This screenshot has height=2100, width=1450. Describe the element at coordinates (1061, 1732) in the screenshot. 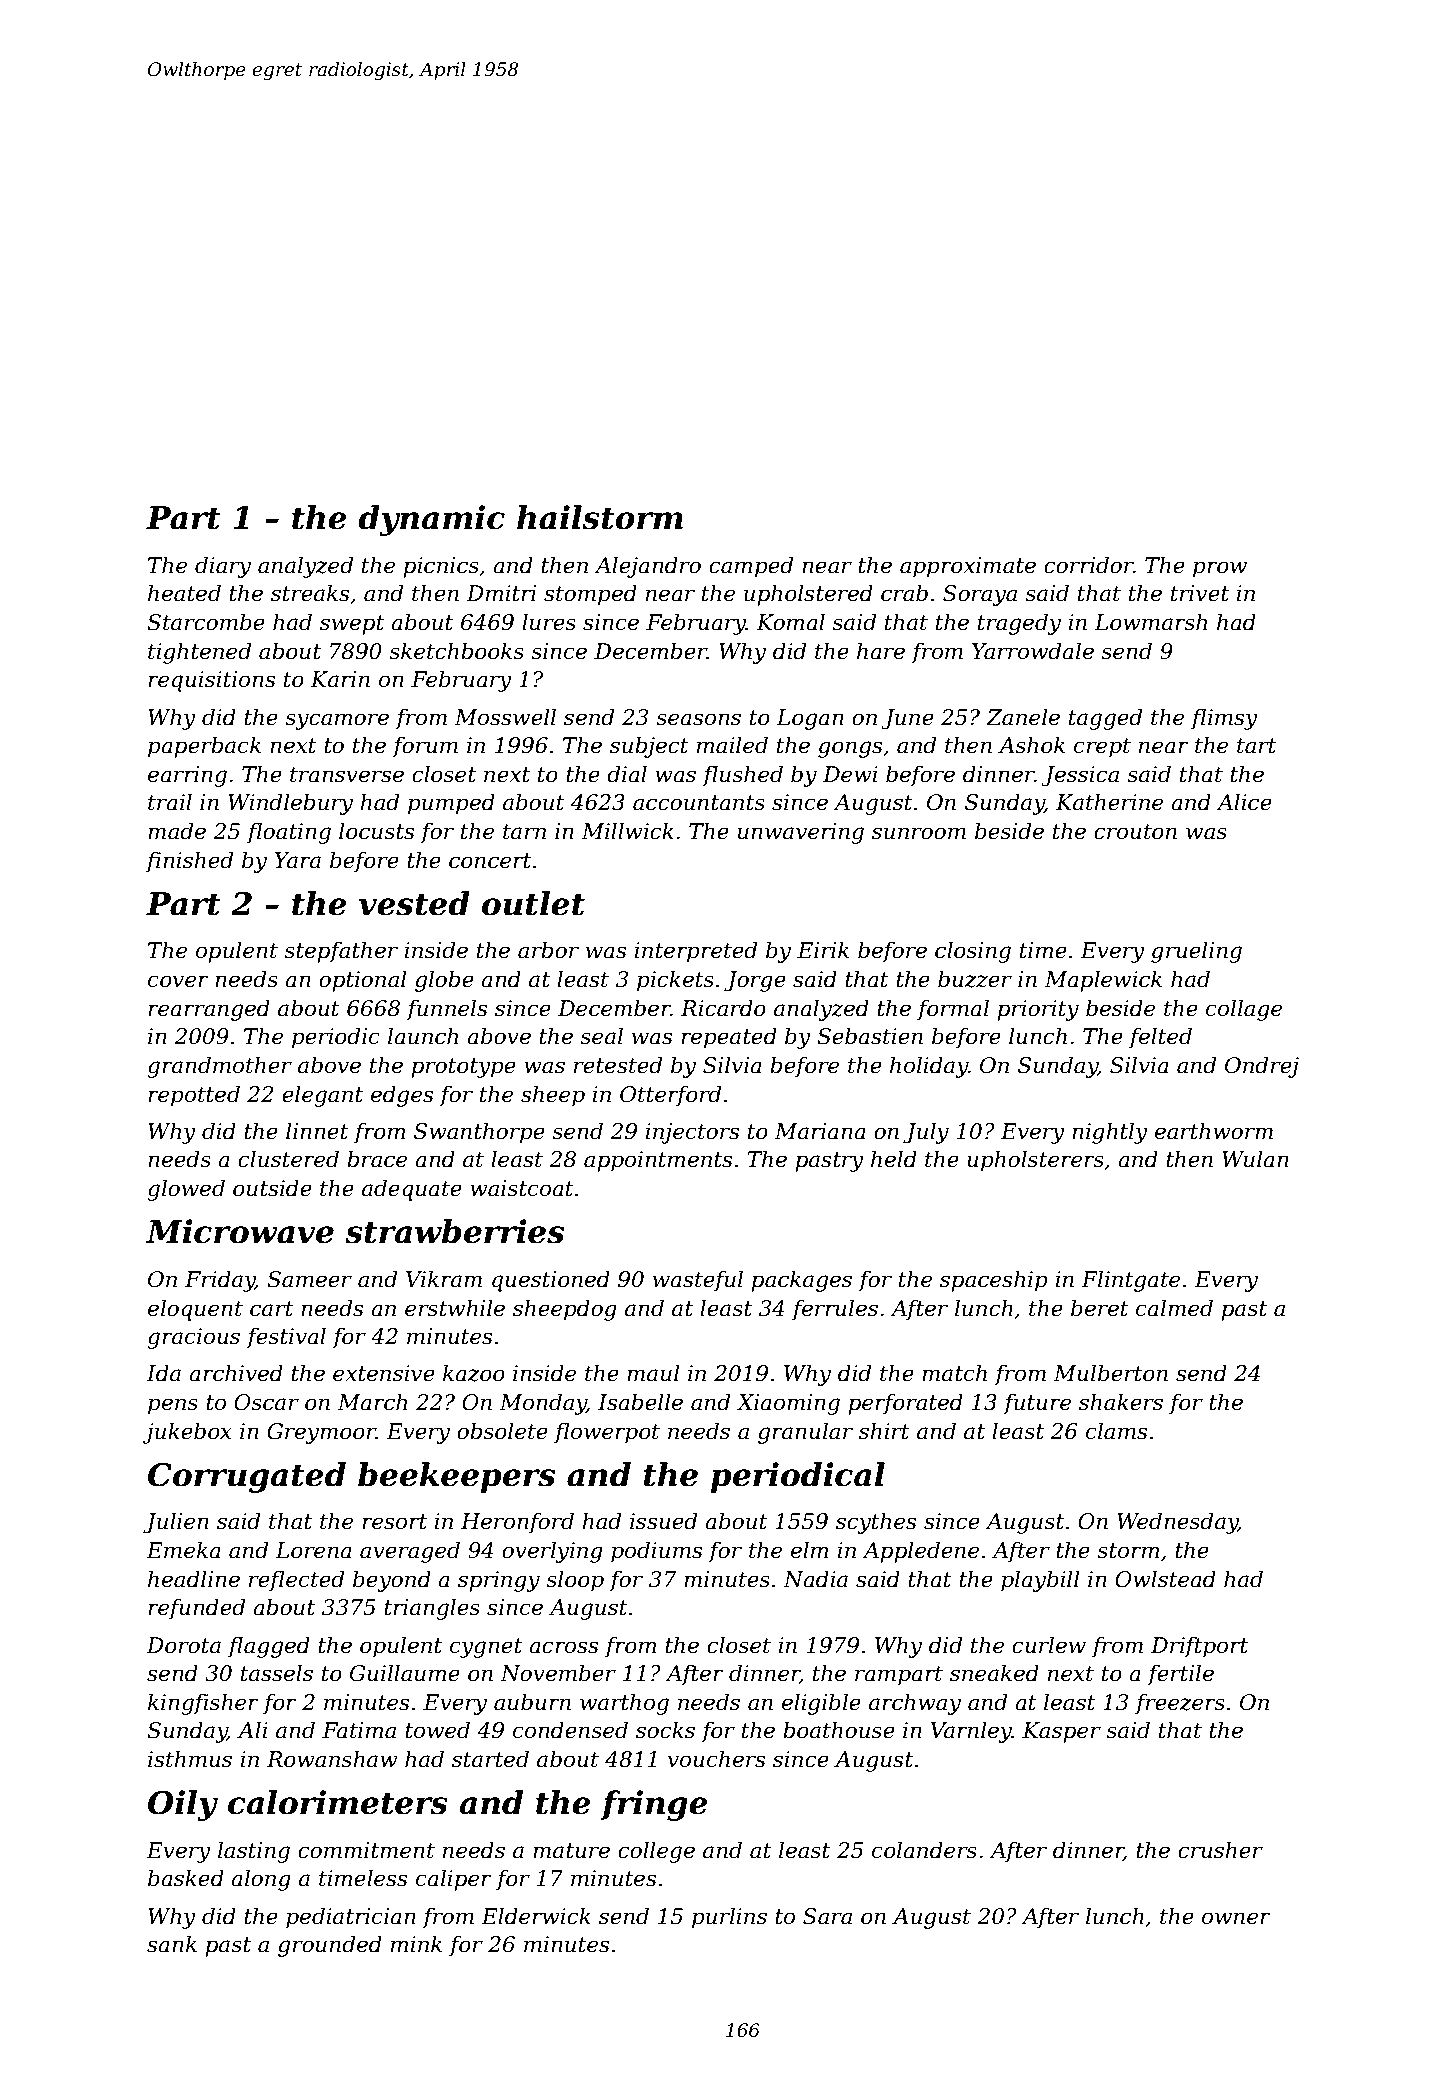

I see `Kasper` at that location.
